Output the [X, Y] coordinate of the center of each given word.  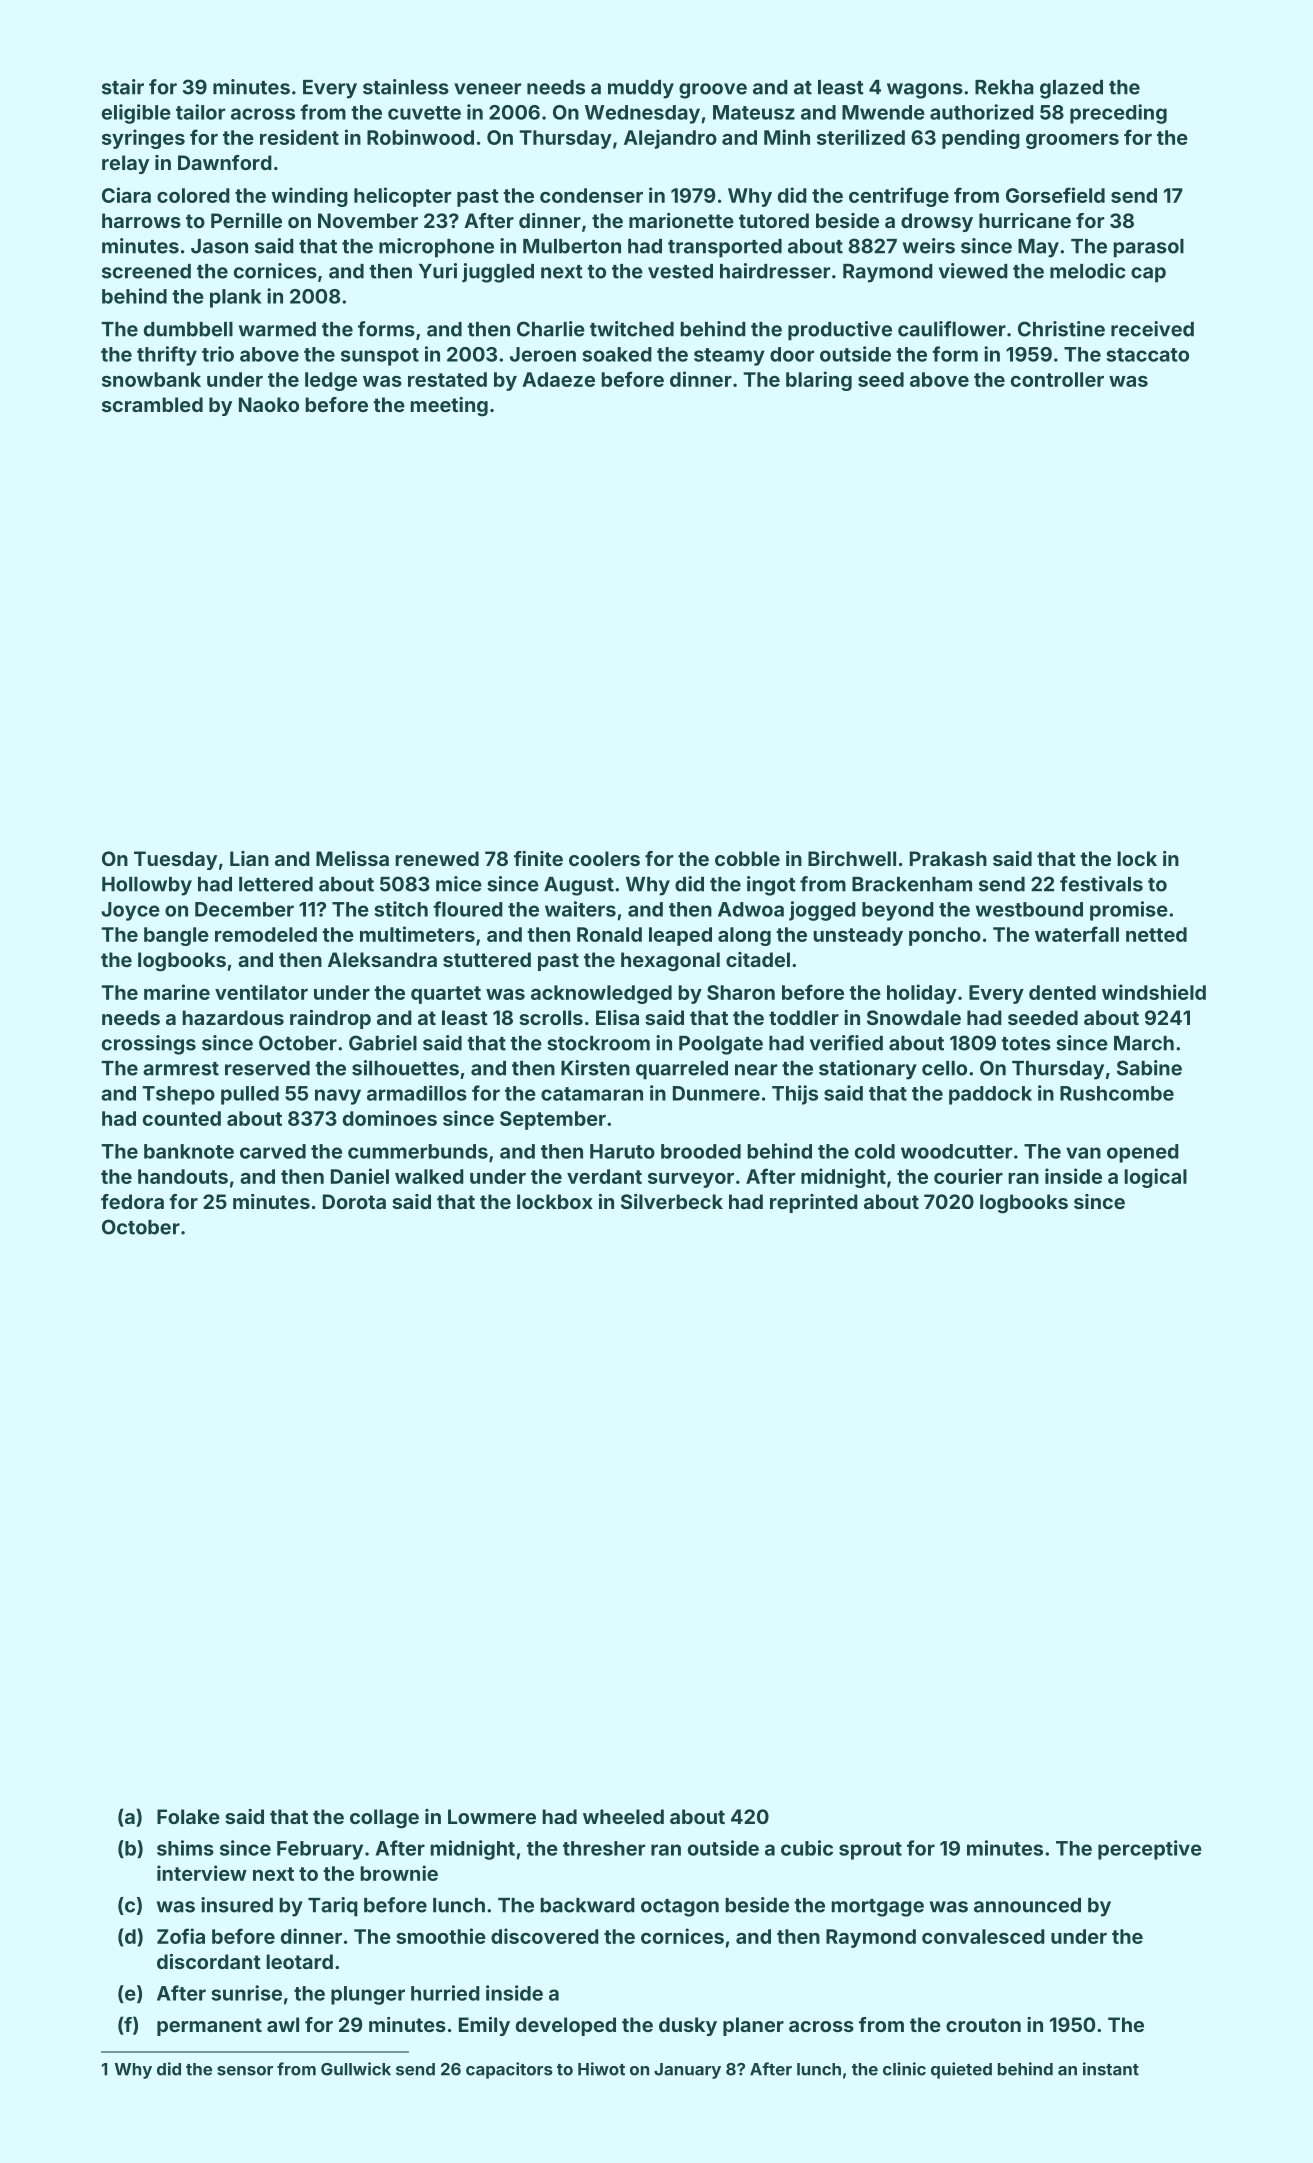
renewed [437, 858]
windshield [1154, 992]
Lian [249, 858]
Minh [787, 137]
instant [1111, 2069]
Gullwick [356, 2069]
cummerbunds [418, 1151]
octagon [680, 1908]
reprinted [814, 1203]
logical [1155, 1178]
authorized [982, 112]
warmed [277, 329]
